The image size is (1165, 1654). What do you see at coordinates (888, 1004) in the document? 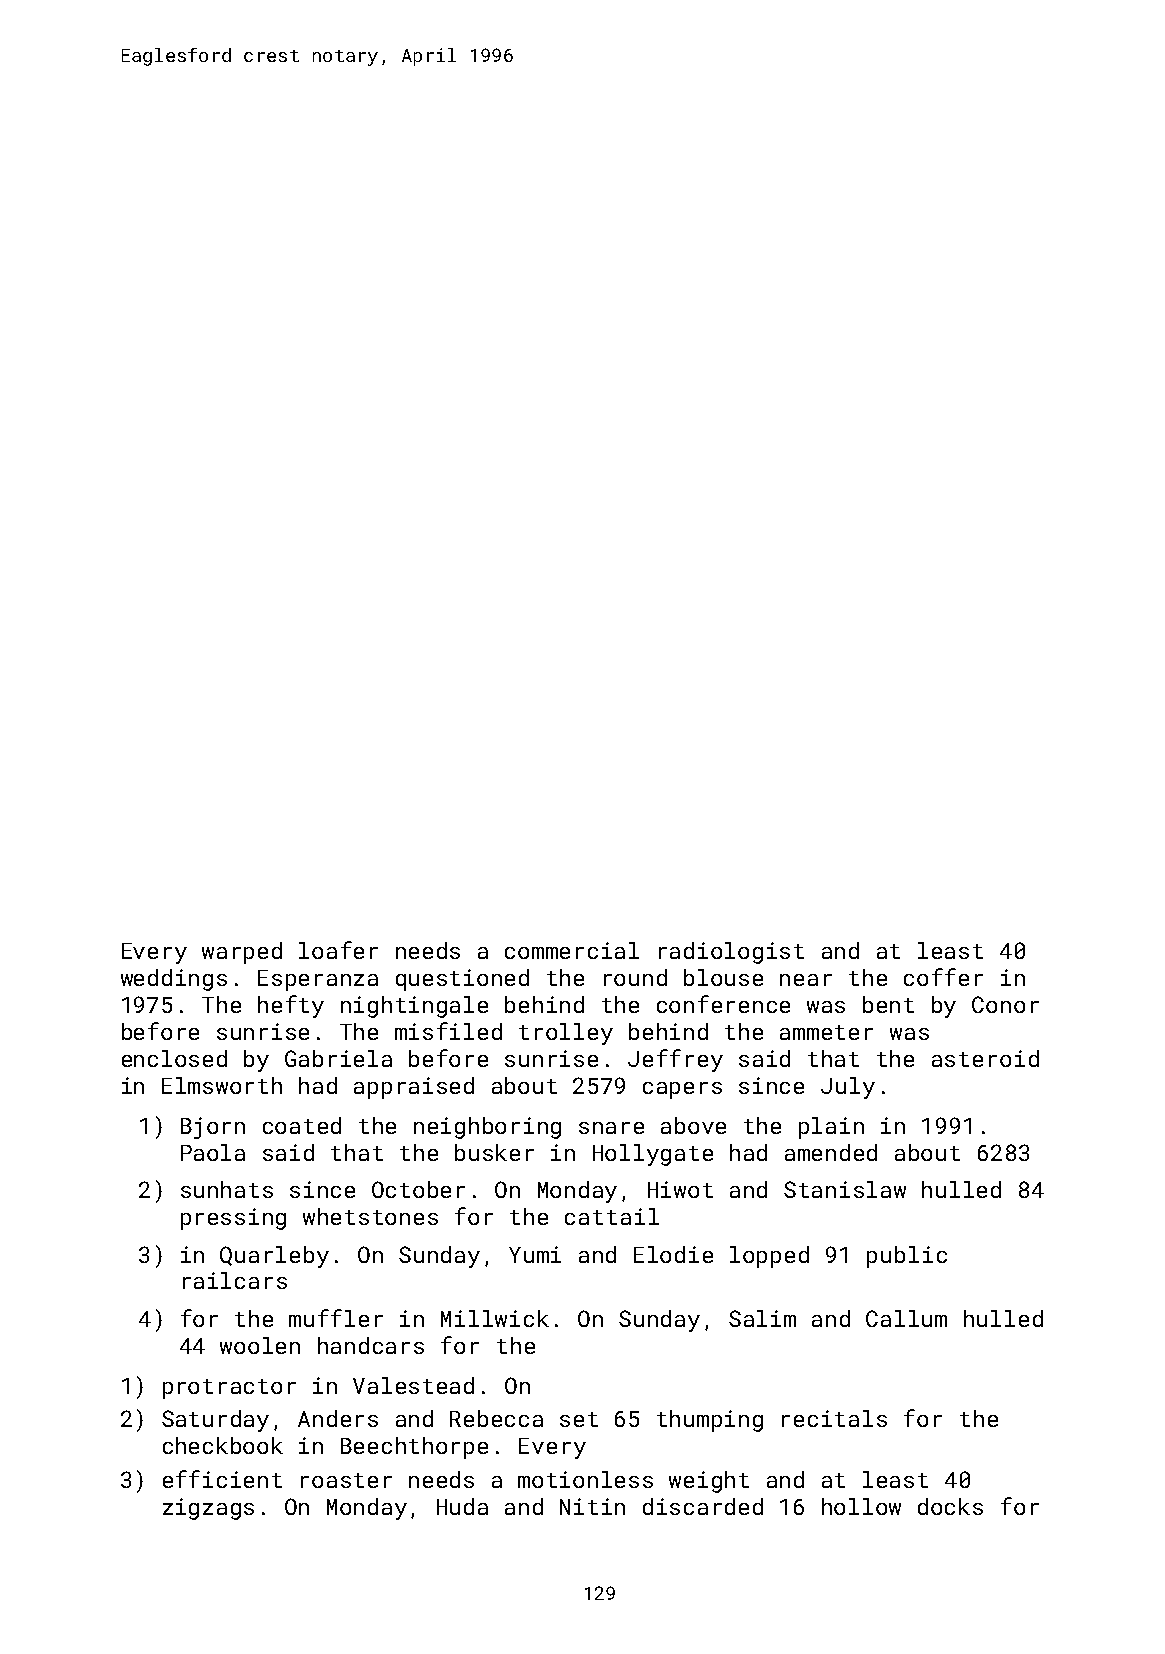
I see `bent` at bounding box center [888, 1004].
